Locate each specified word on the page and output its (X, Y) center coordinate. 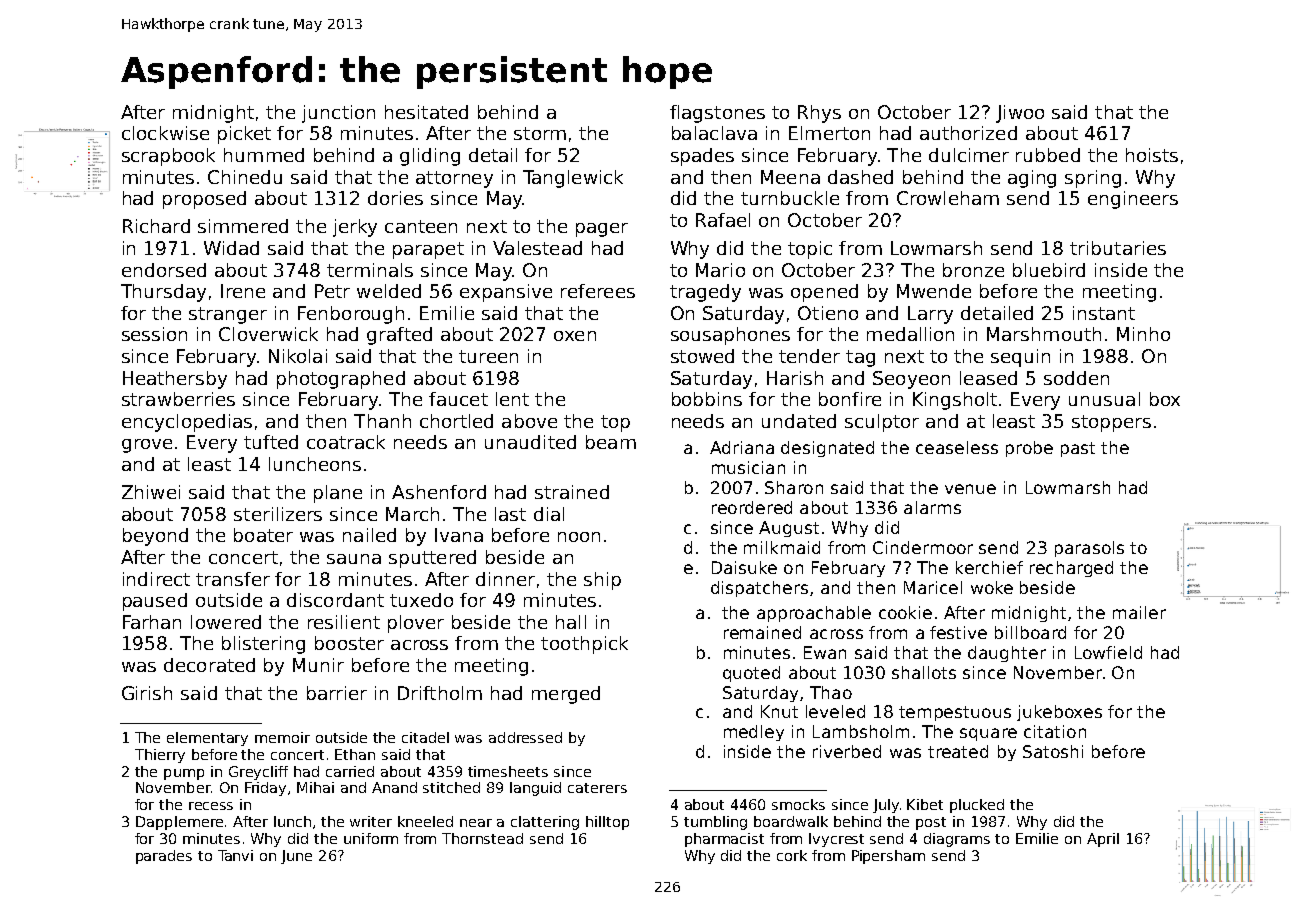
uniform (371, 838)
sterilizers (278, 514)
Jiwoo (1020, 114)
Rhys (819, 114)
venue (970, 489)
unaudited (530, 442)
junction (338, 114)
